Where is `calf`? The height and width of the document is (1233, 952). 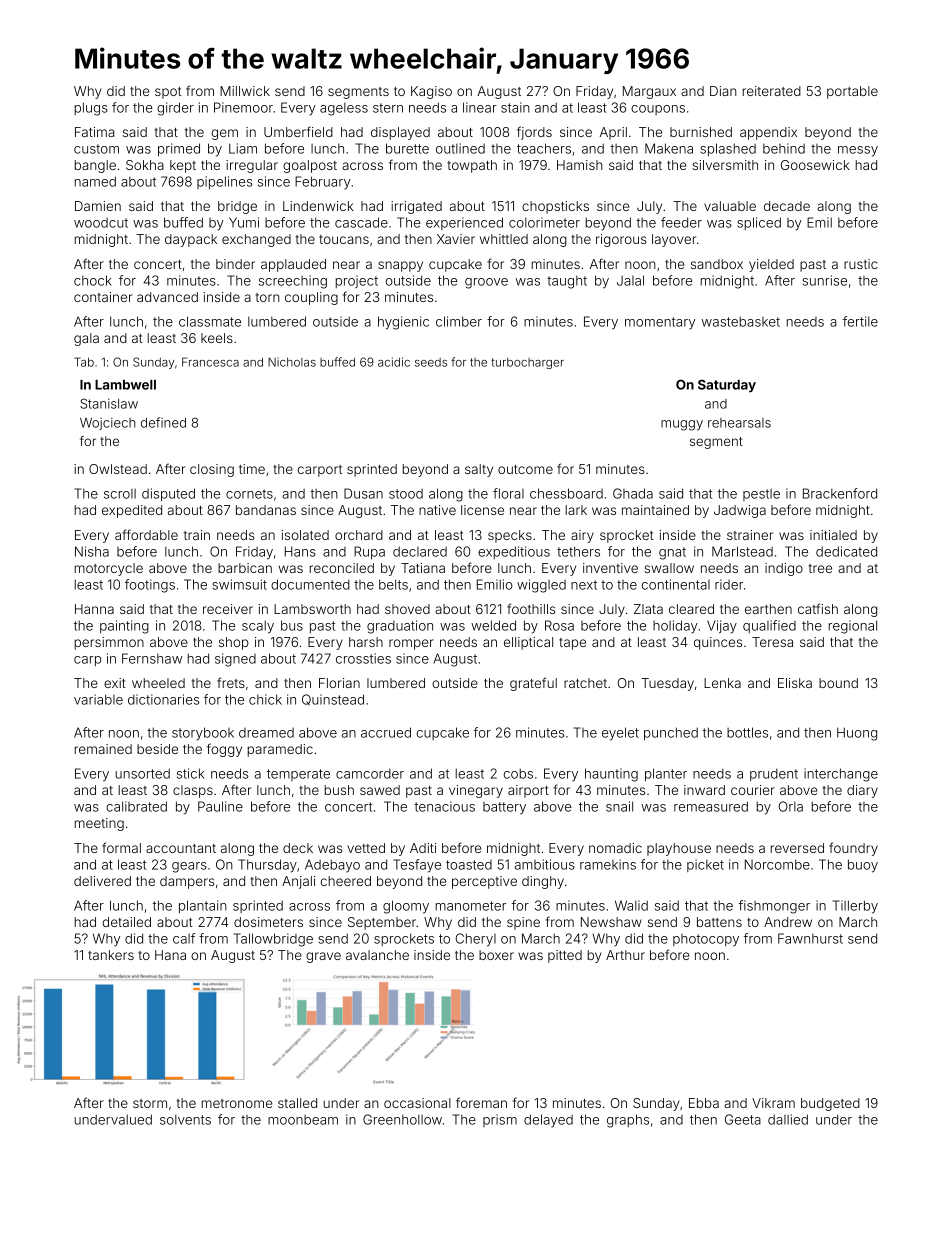
calf is located at coordinates (184, 938).
